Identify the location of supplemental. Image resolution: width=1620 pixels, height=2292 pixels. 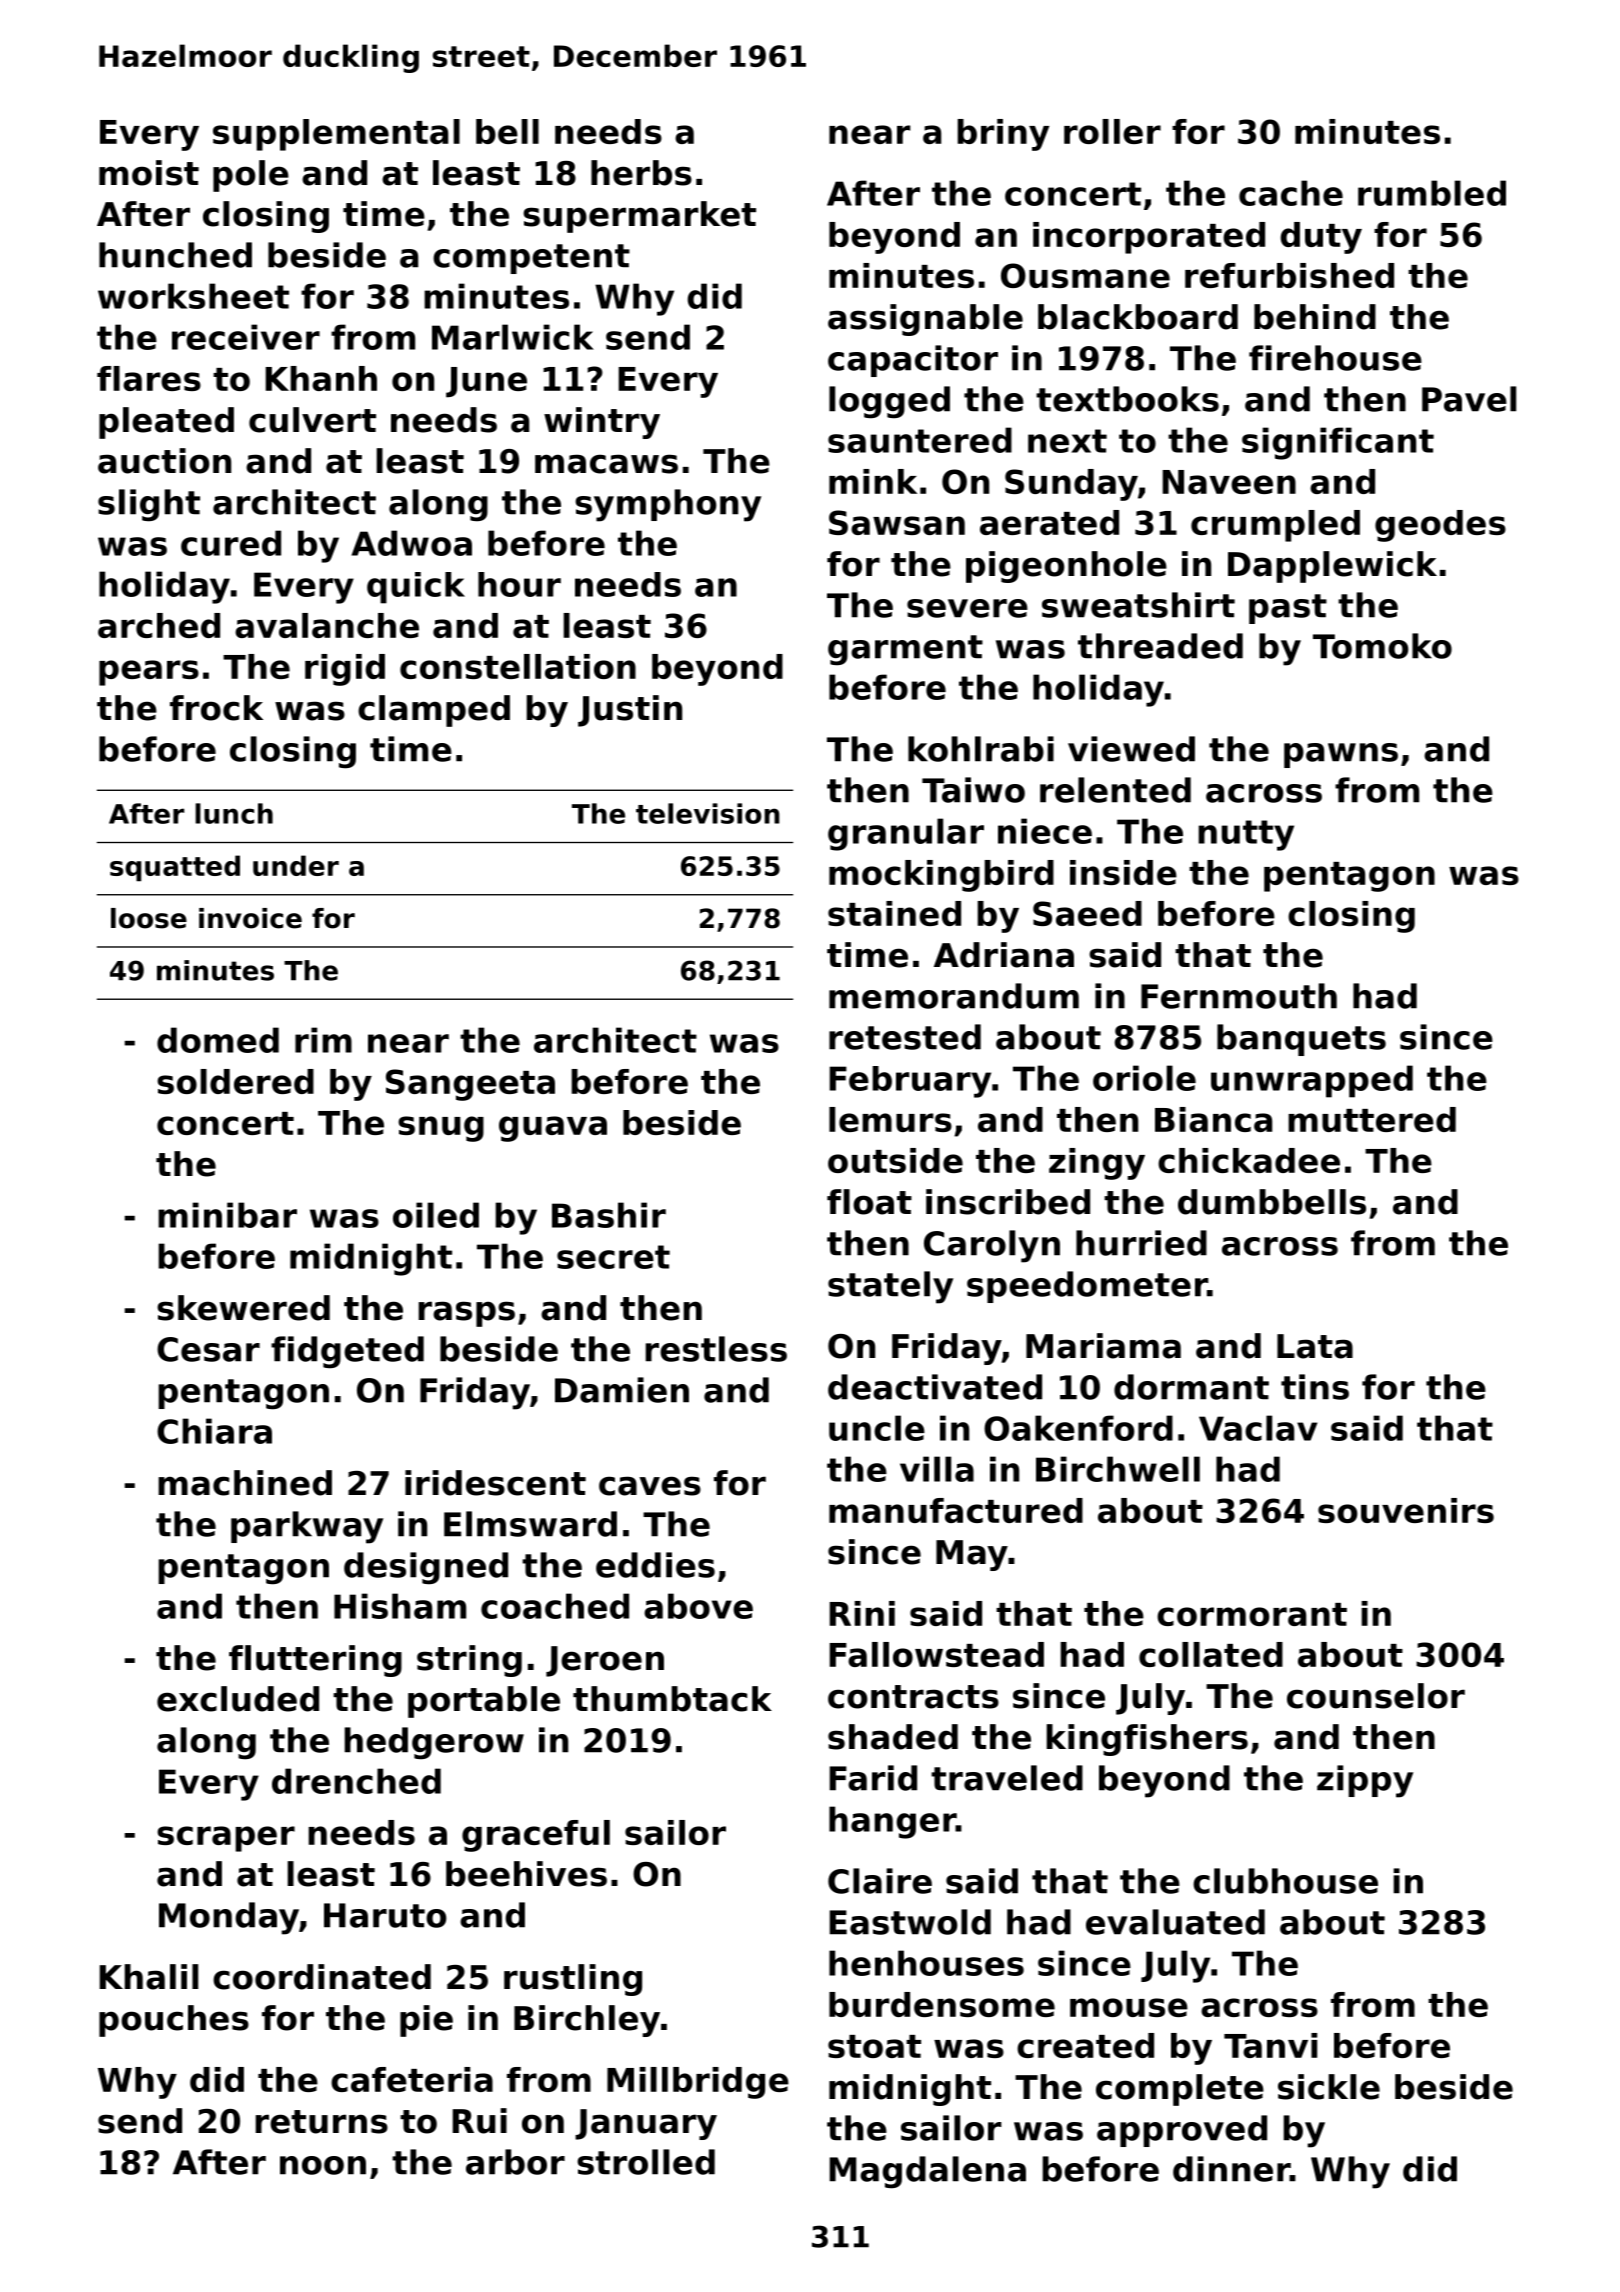
(336, 135).
